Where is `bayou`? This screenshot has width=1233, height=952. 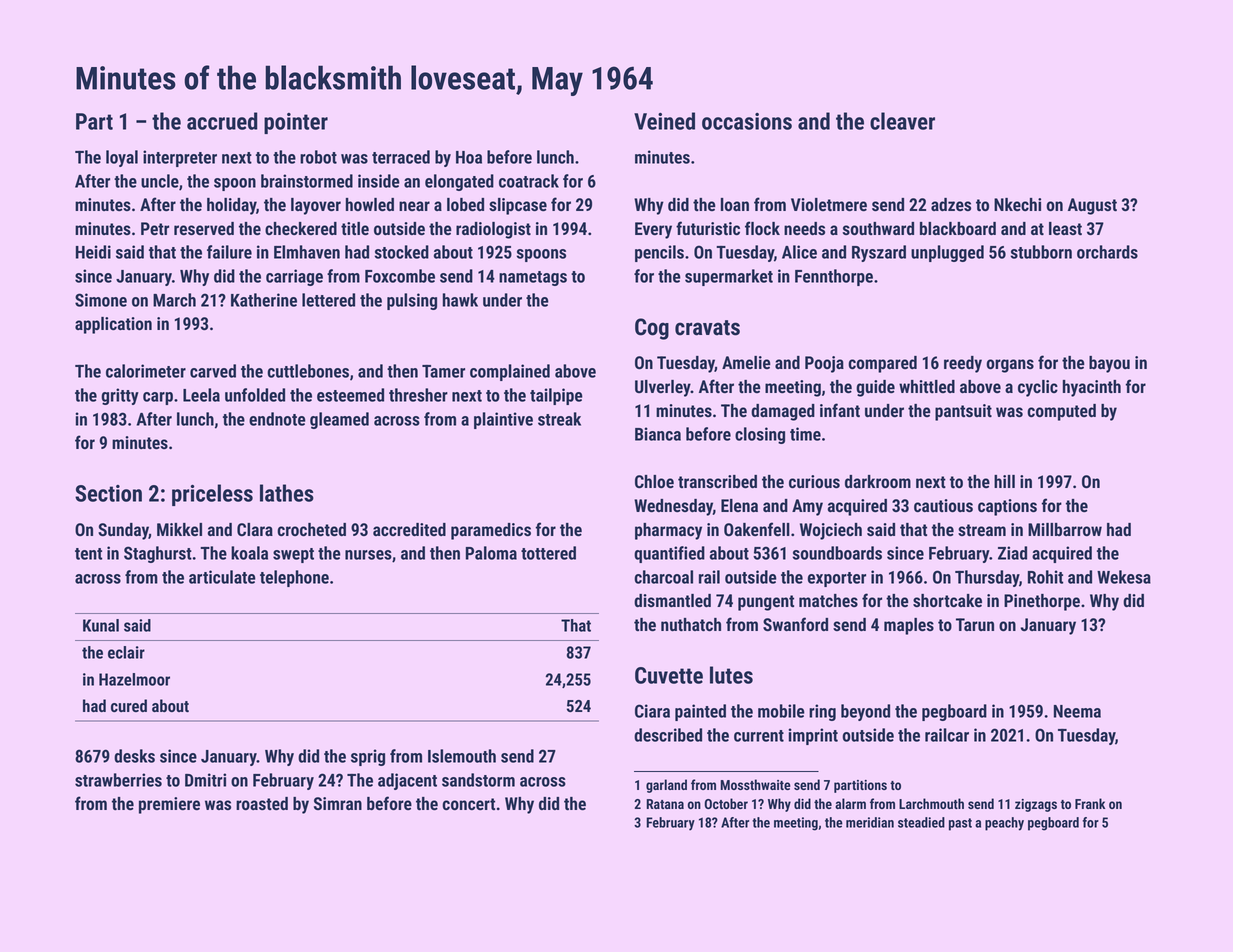 bayou is located at coordinates (1109, 364).
